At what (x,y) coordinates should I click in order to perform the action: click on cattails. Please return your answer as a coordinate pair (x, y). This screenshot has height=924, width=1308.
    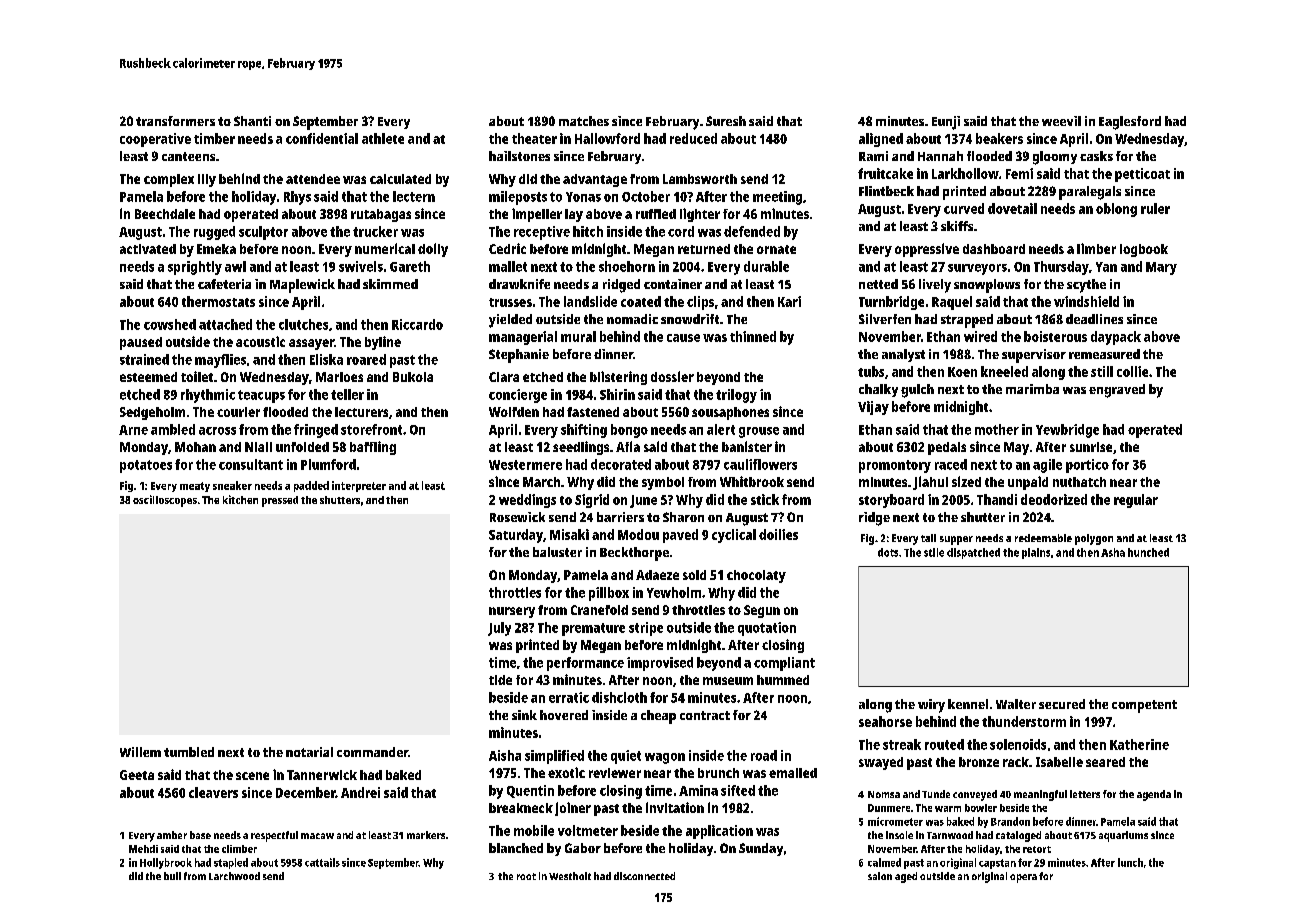
    Looking at the image, I should click on (322, 862).
